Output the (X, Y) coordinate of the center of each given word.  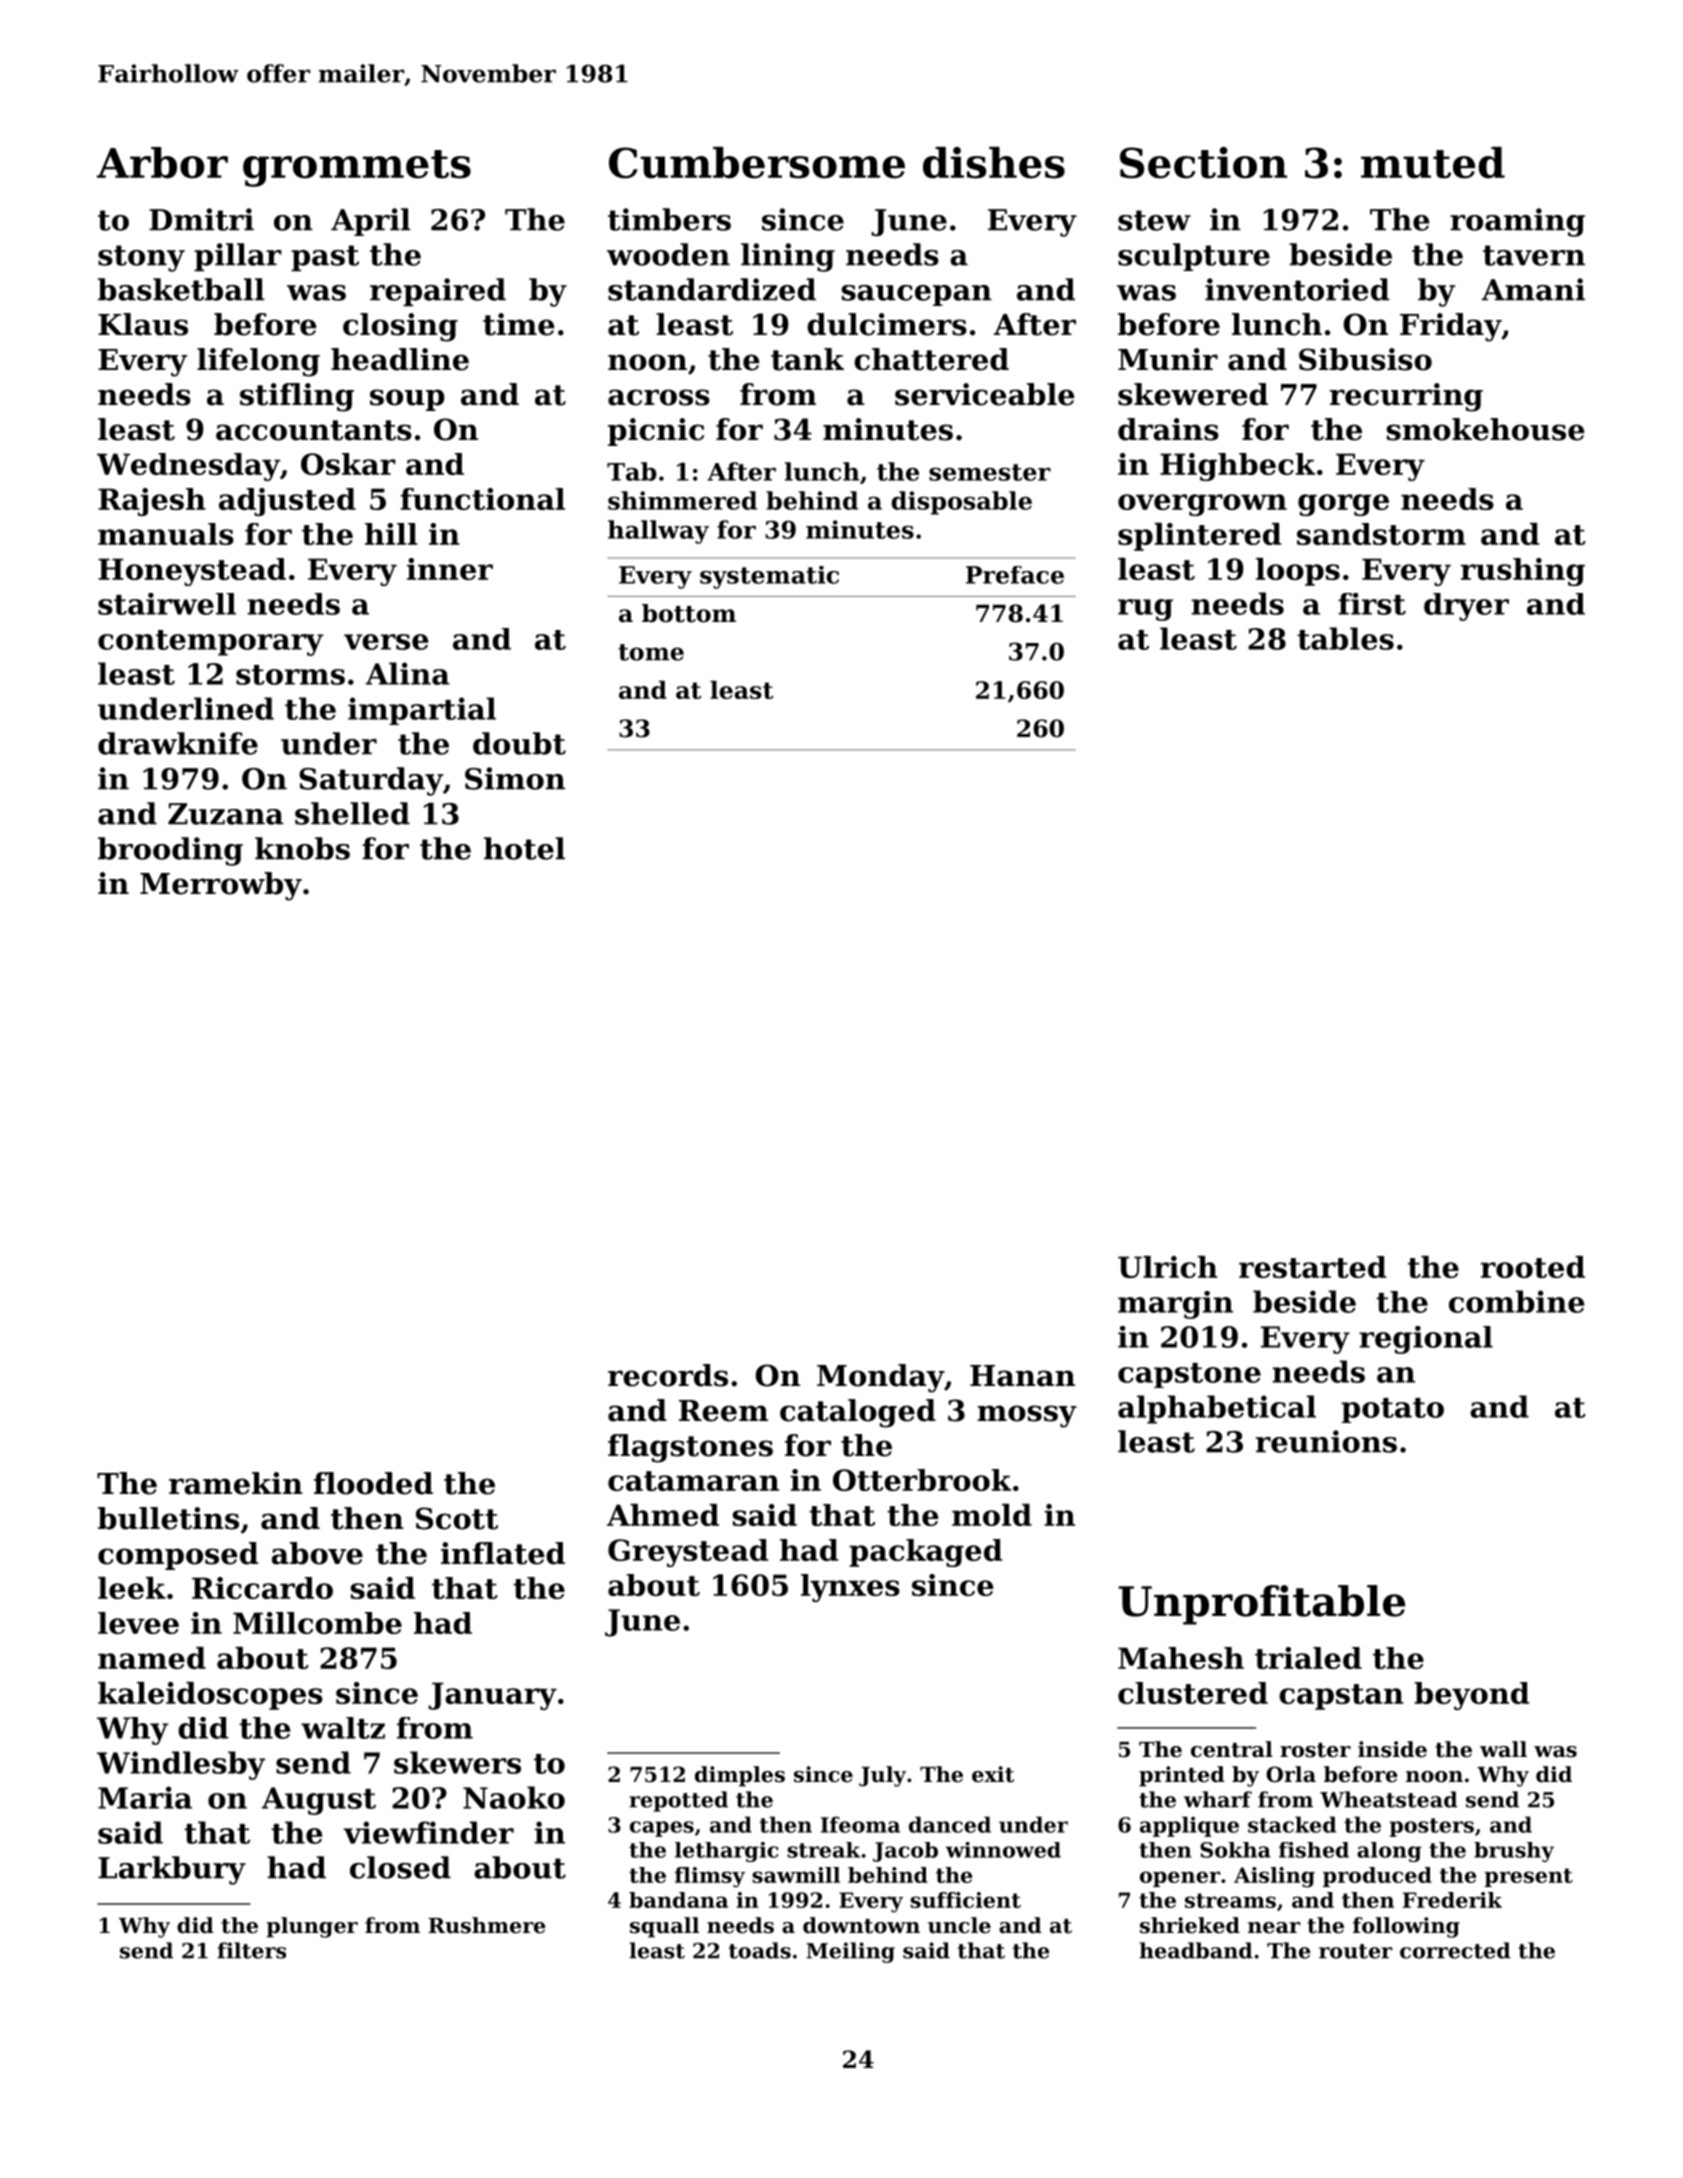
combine (1516, 1301)
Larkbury (172, 1870)
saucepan (917, 295)
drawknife (178, 743)
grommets (357, 168)
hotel (524, 848)
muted (1433, 163)
